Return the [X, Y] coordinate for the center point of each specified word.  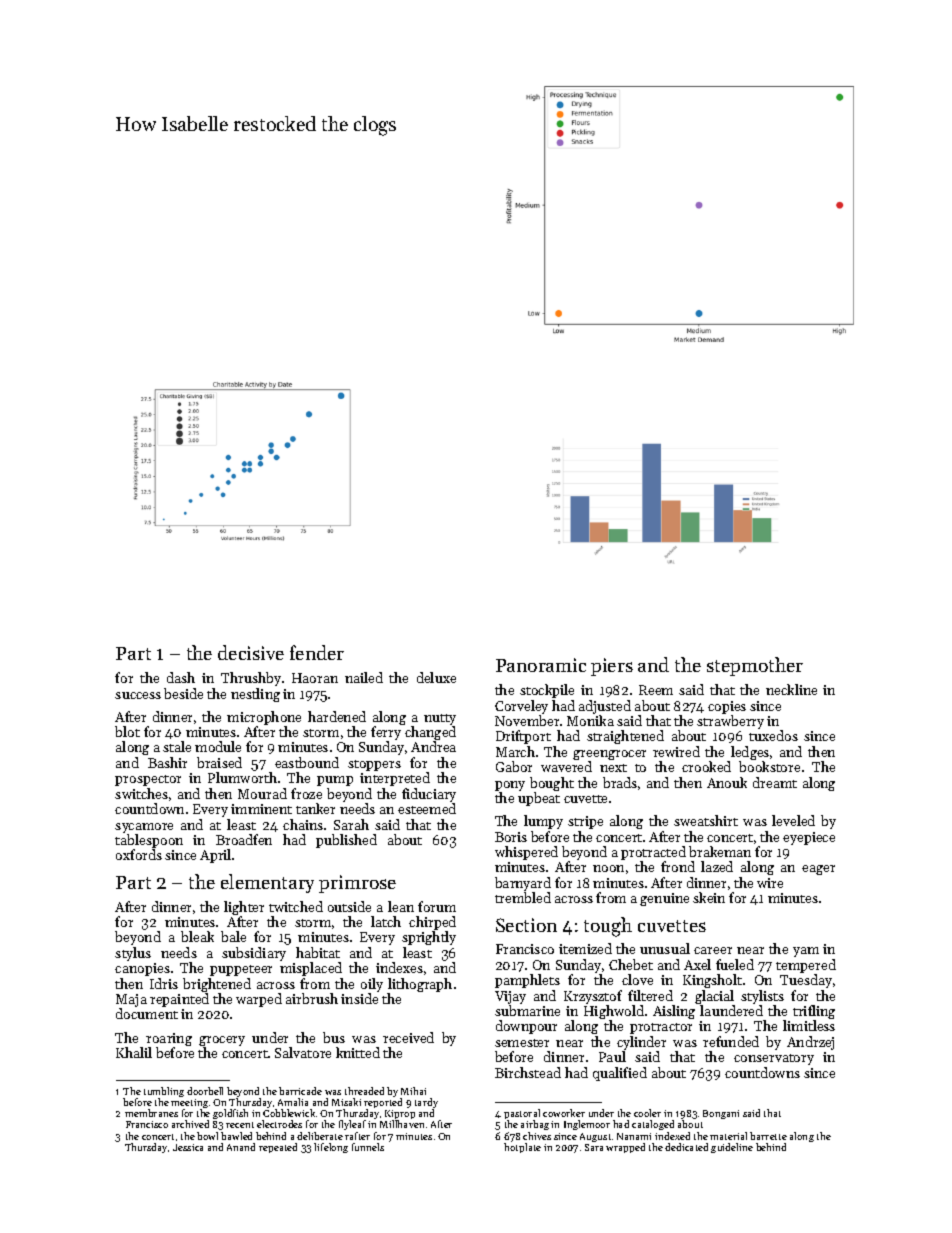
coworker [564, 1113]
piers [612, 667]
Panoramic [541, 665]
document [147, 1013]
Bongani [721, 1114]
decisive [251, 652]
